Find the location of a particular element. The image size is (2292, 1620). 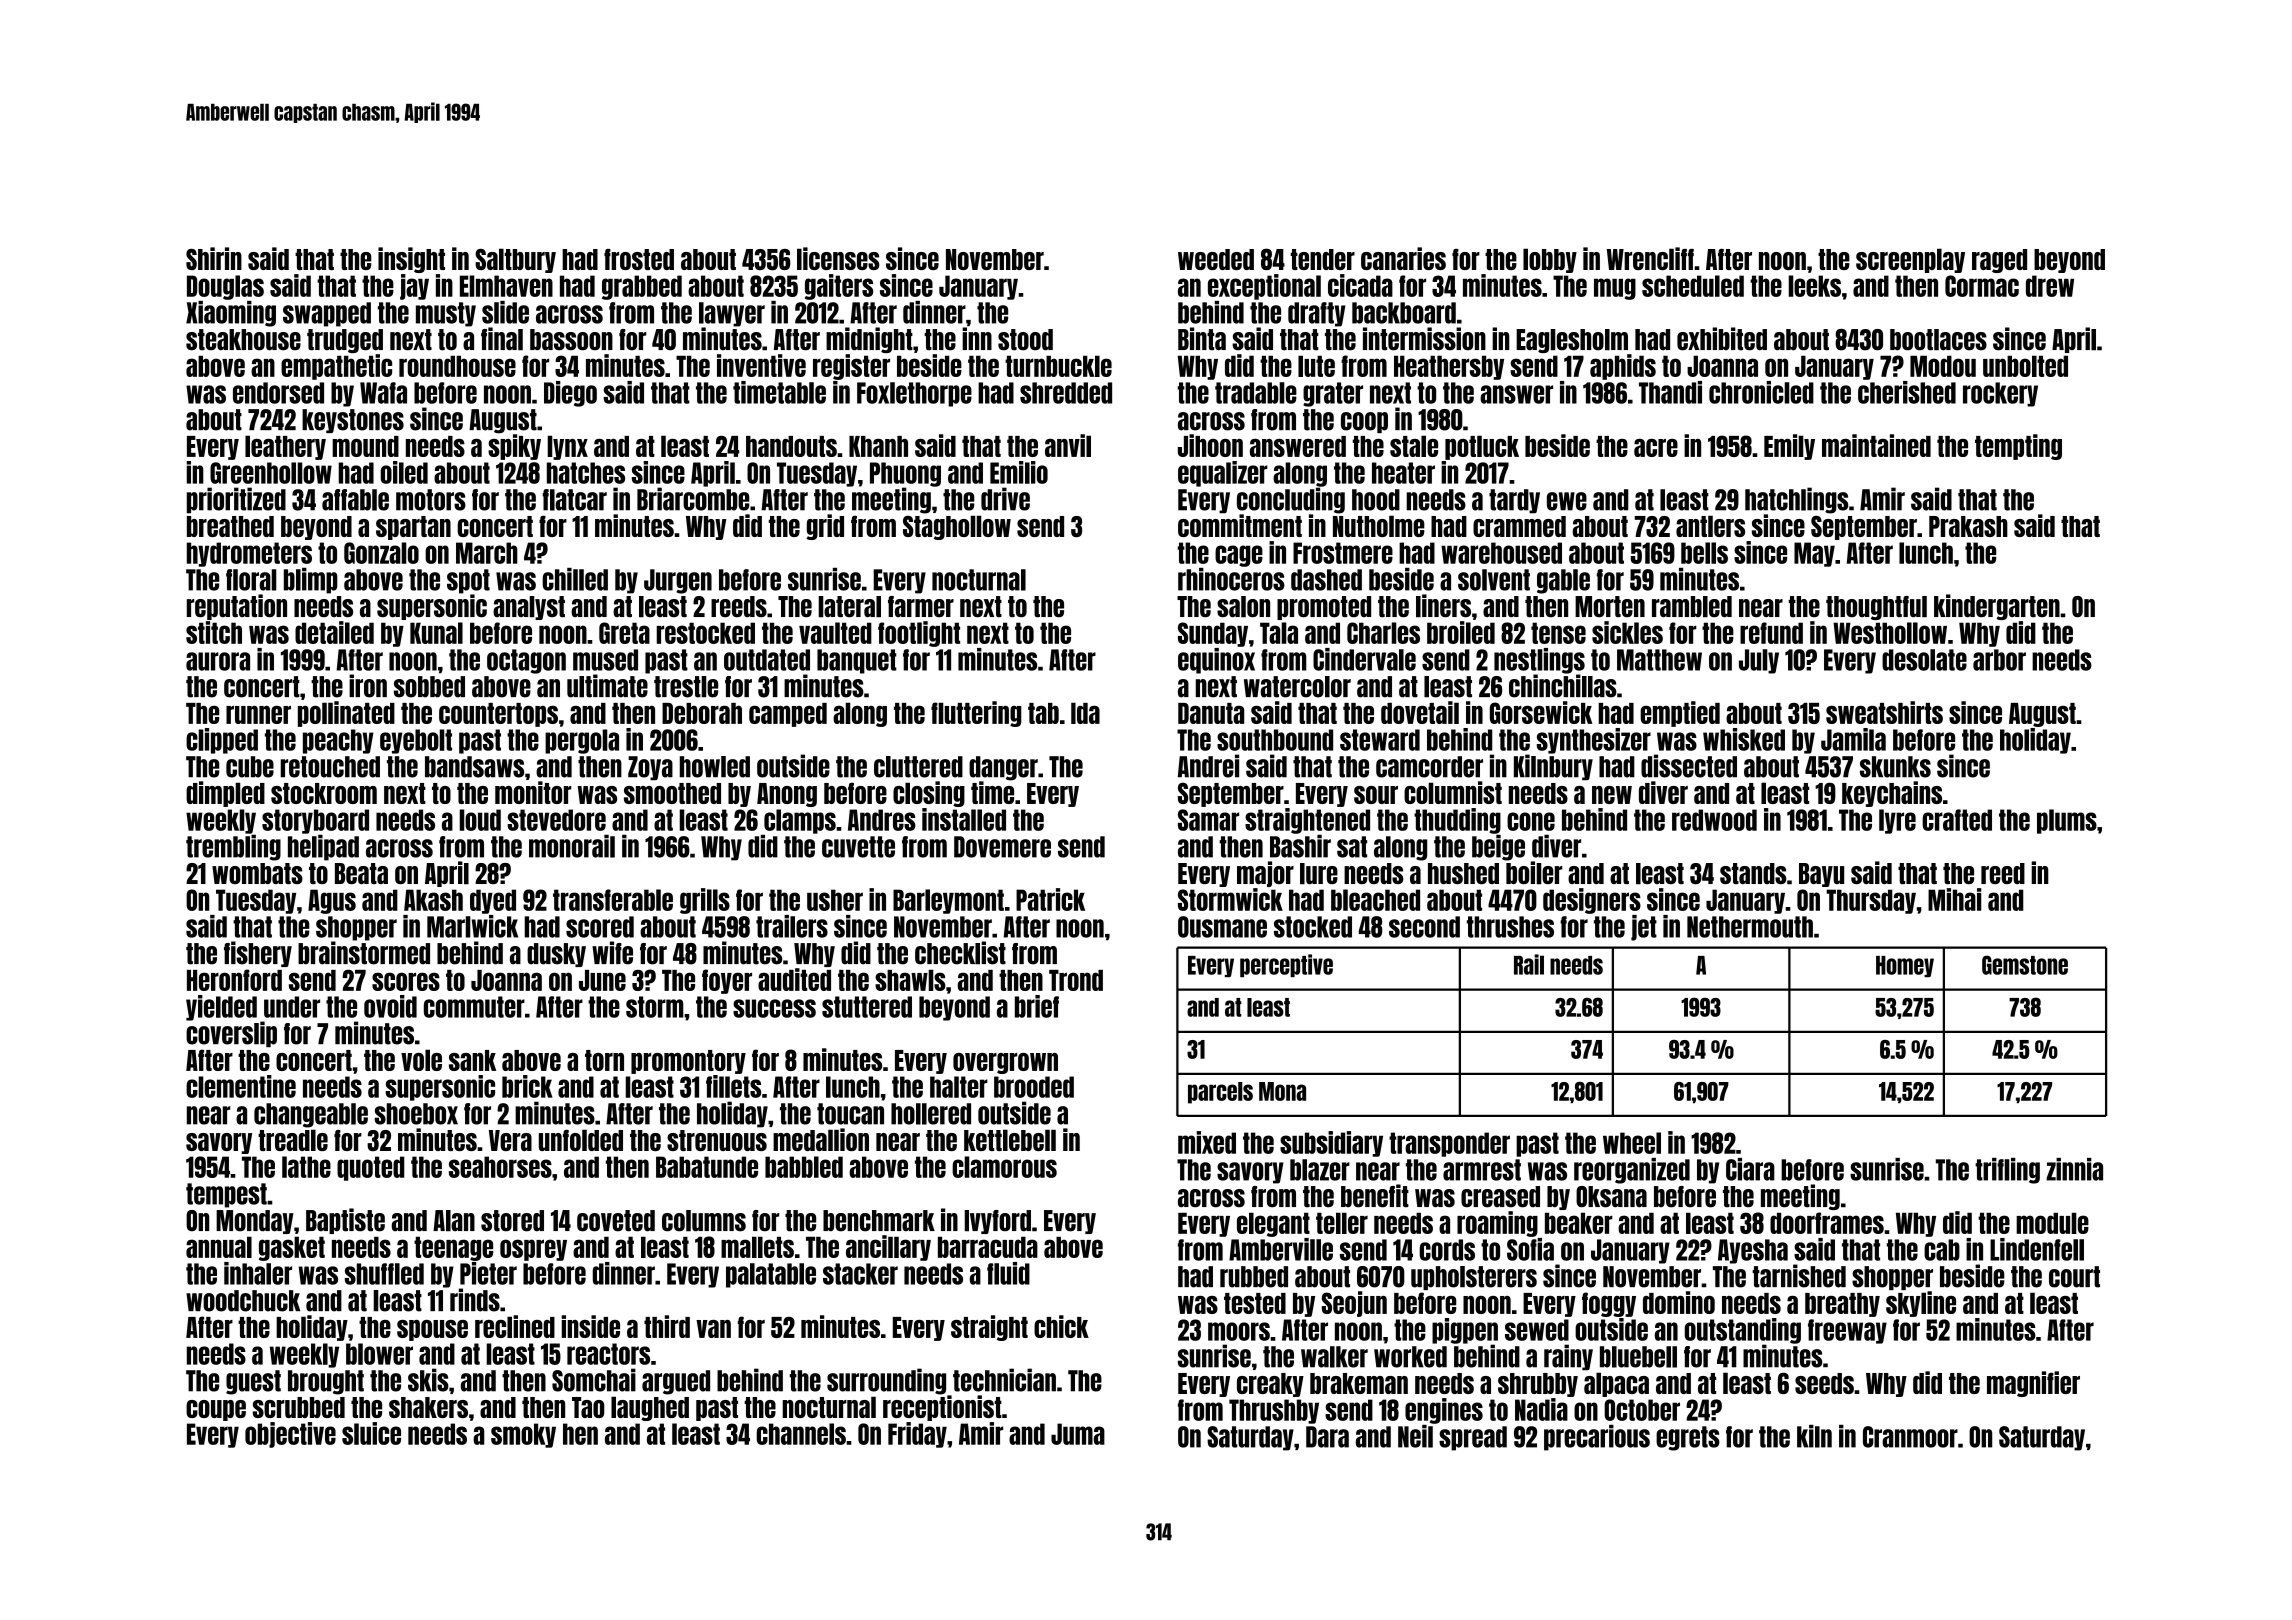

raged is located at coordinates (1999, 261).
